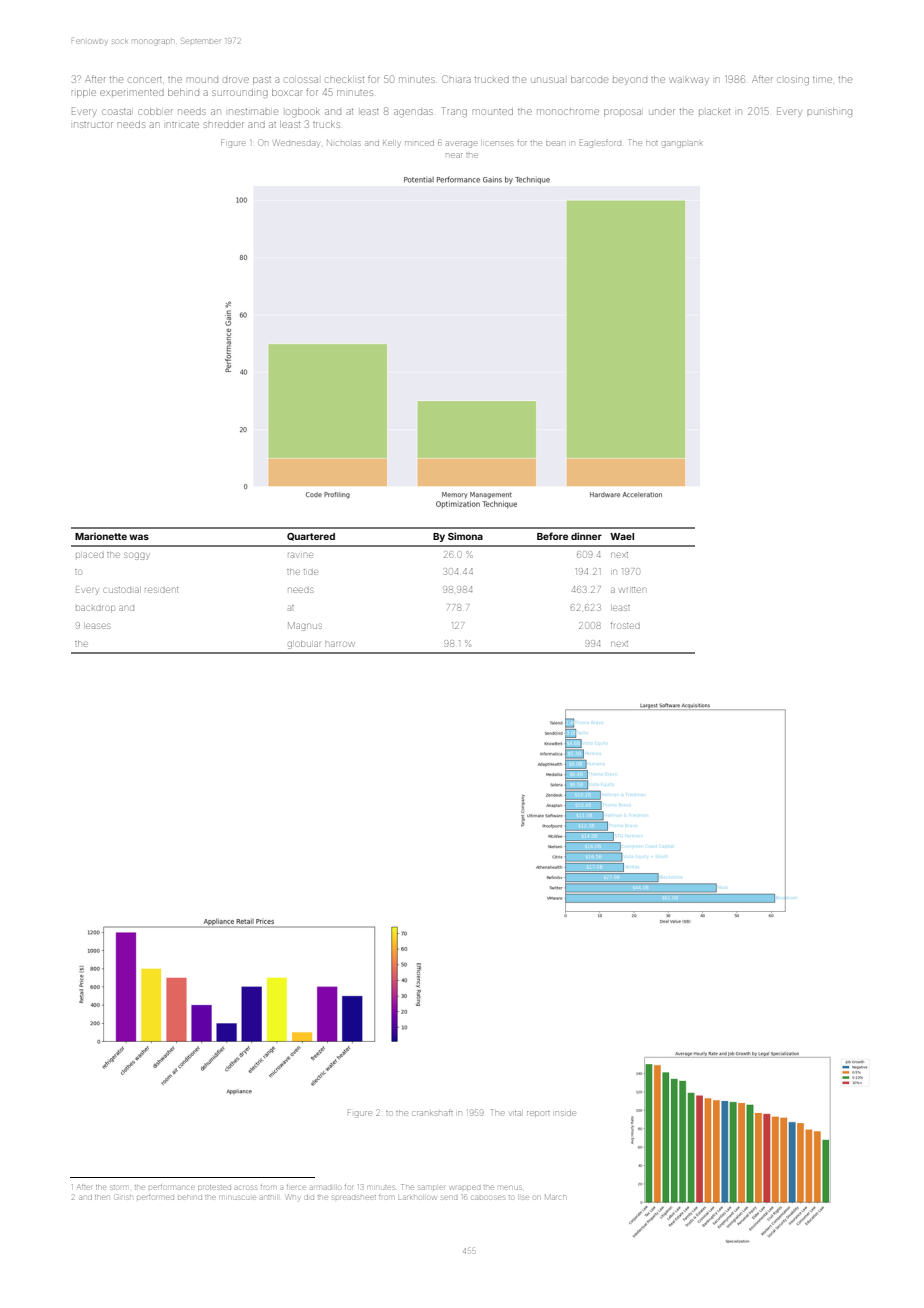 This screenshot has width=924, height=1308. What do you see at coordinates (625, 626) in the screenshot?
I see `frosted` at bounding box center [625, 626].
